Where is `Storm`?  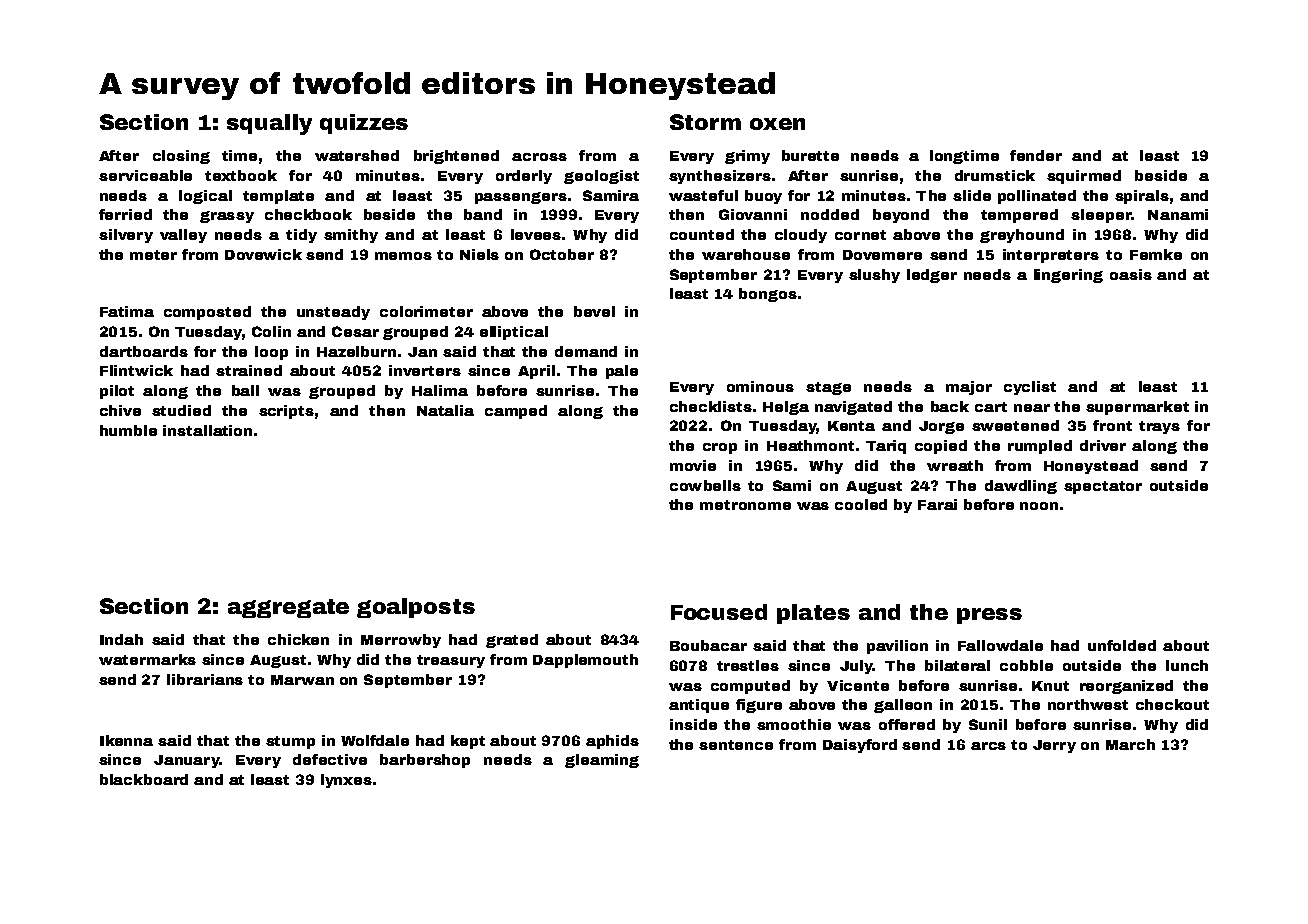 Storm is located at coordinates (705, 122).
